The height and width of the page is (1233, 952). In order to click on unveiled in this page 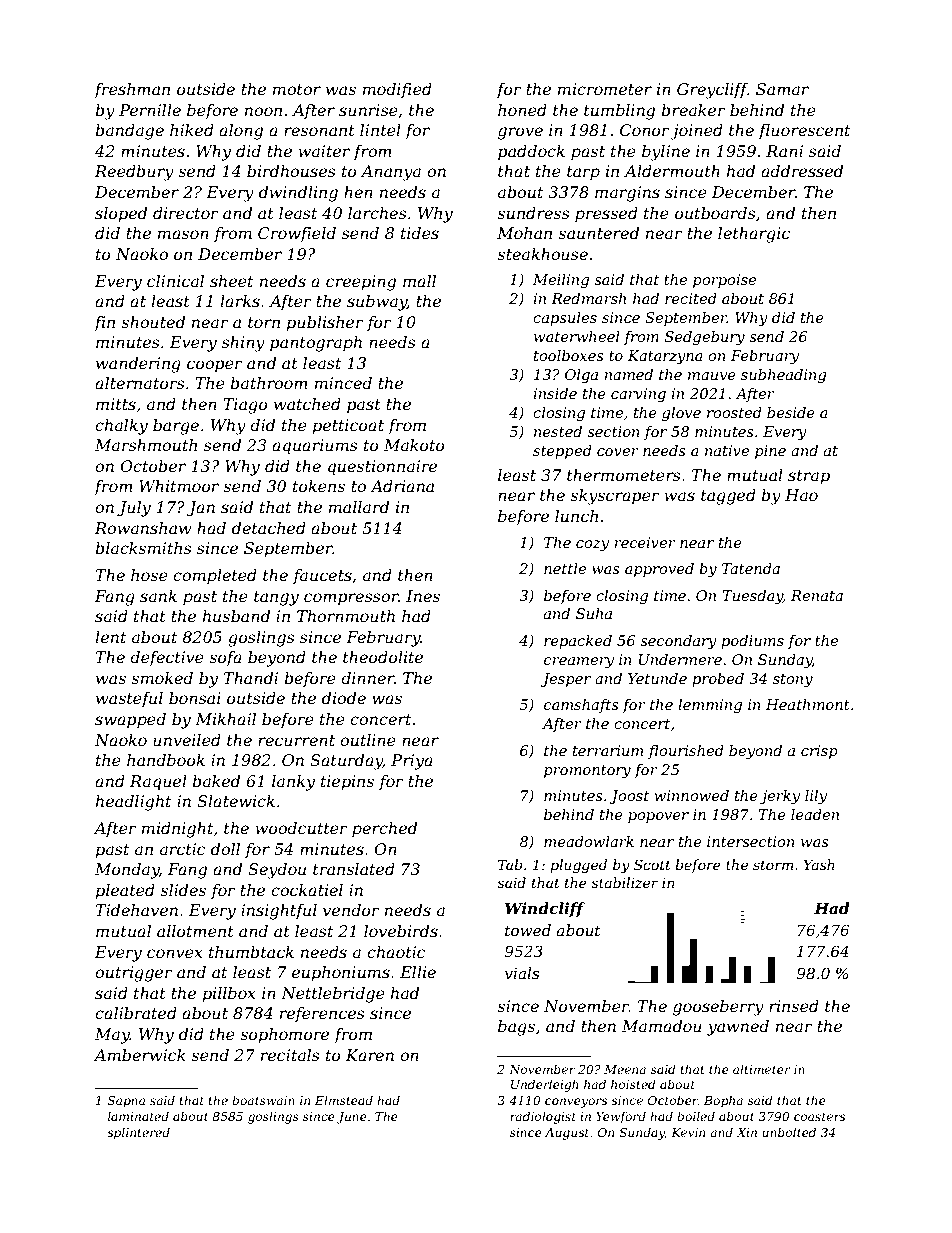, I will do `click(187, 740)`.
